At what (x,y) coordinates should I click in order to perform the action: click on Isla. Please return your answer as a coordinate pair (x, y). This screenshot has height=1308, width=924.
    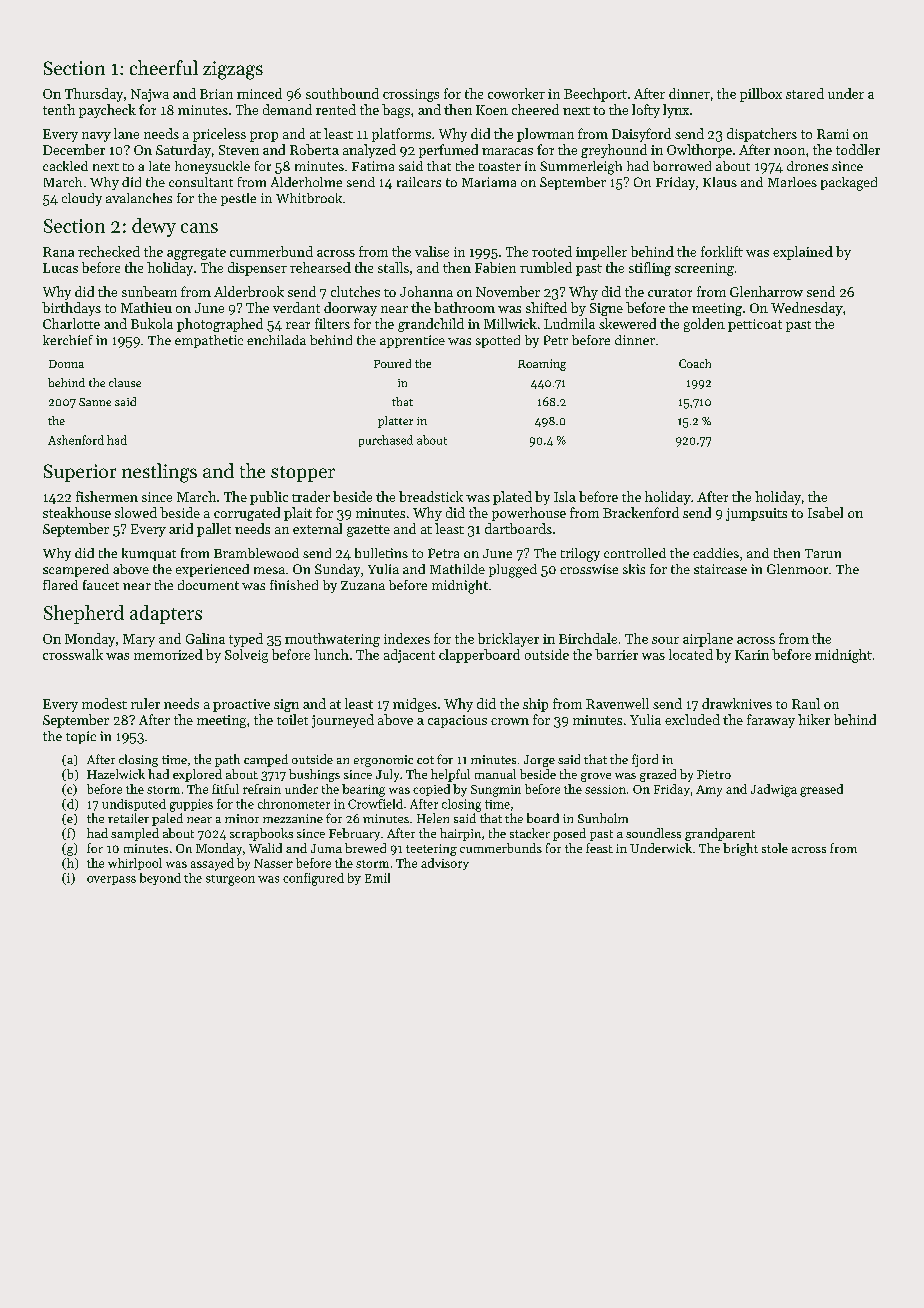
    Looking at the image, I should click on (565, 496).
